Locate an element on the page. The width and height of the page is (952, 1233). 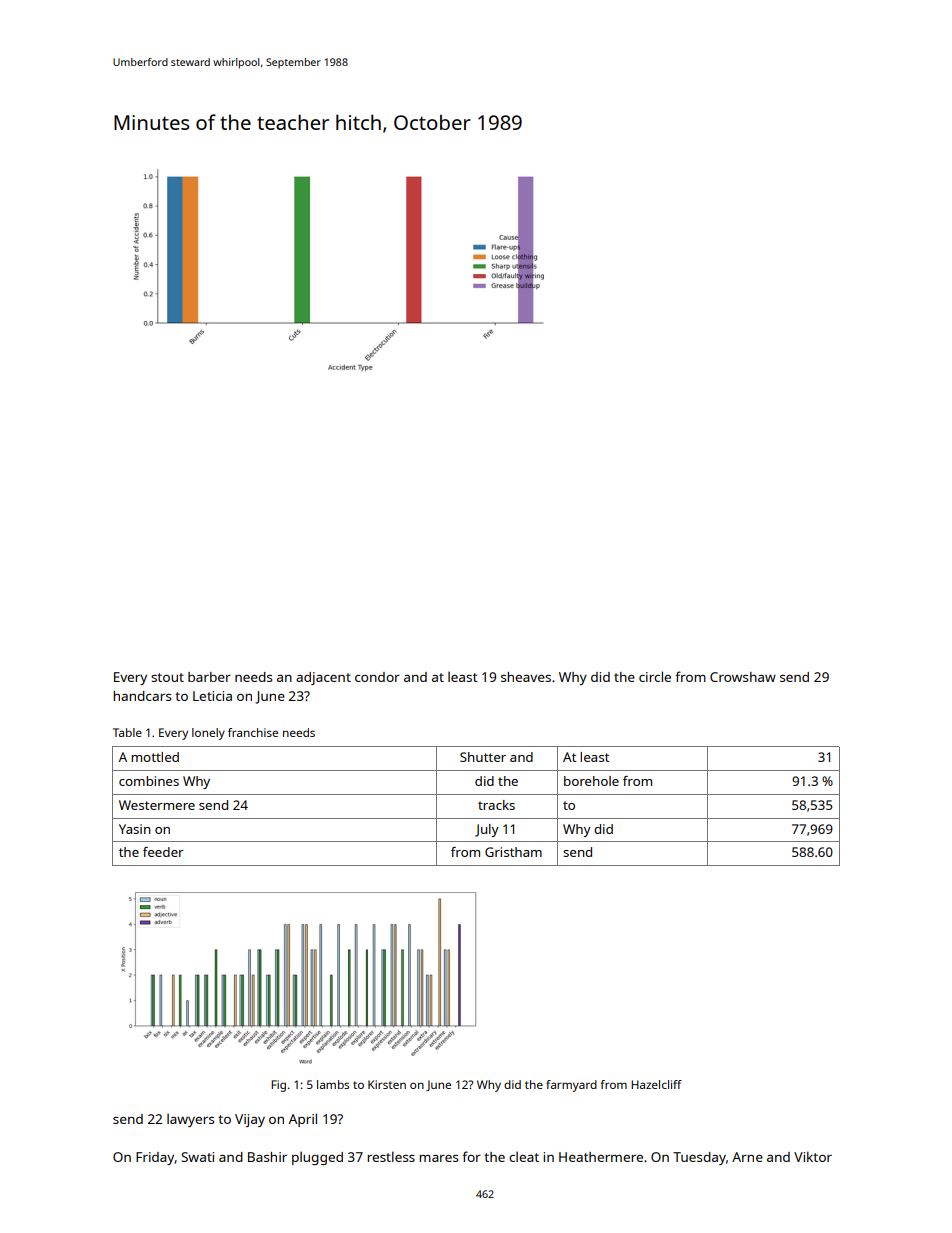
Yasin is located at coordinates (134, 829).
